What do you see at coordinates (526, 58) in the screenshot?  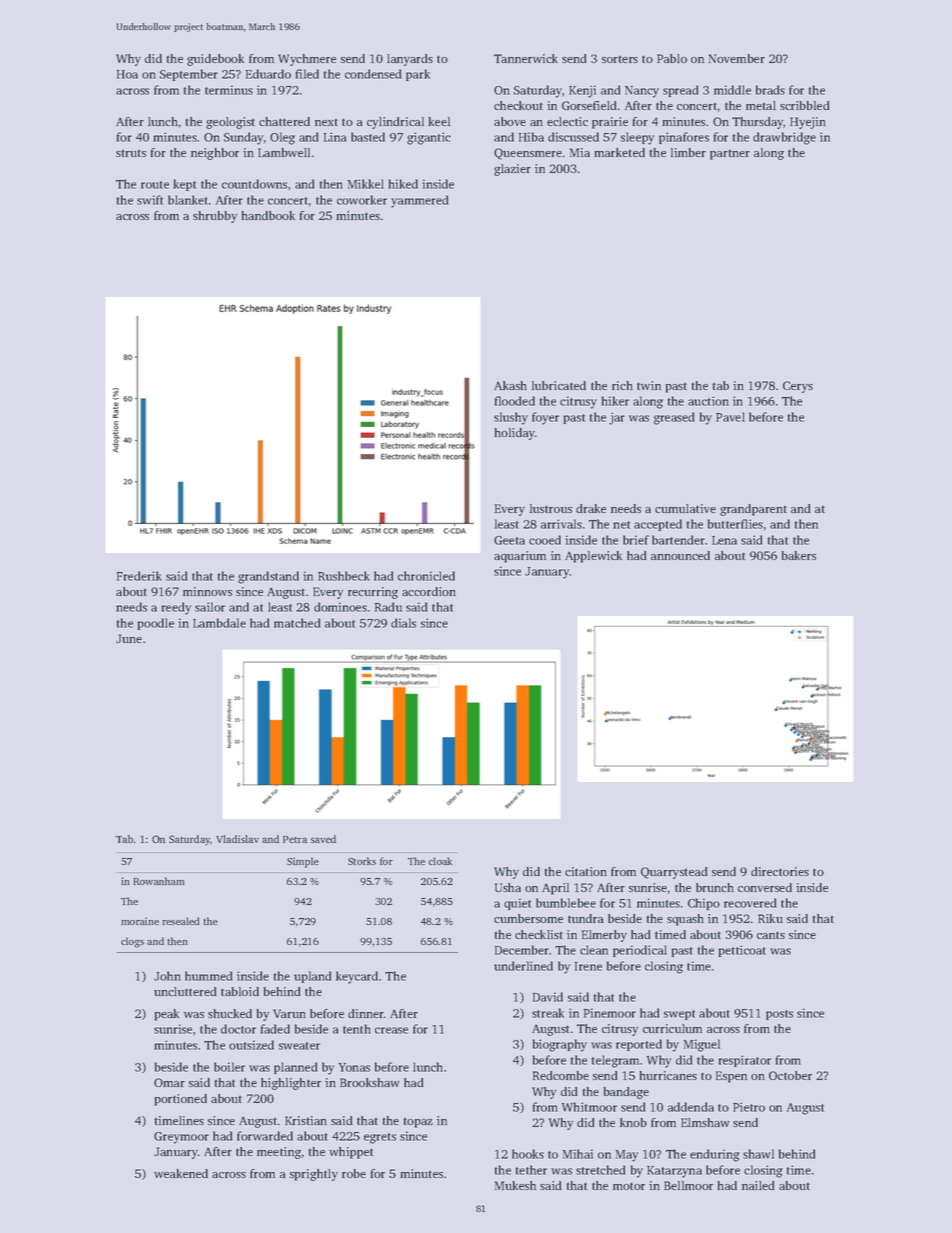 I see `Tannerwick` at bounding box center [526, 58].
